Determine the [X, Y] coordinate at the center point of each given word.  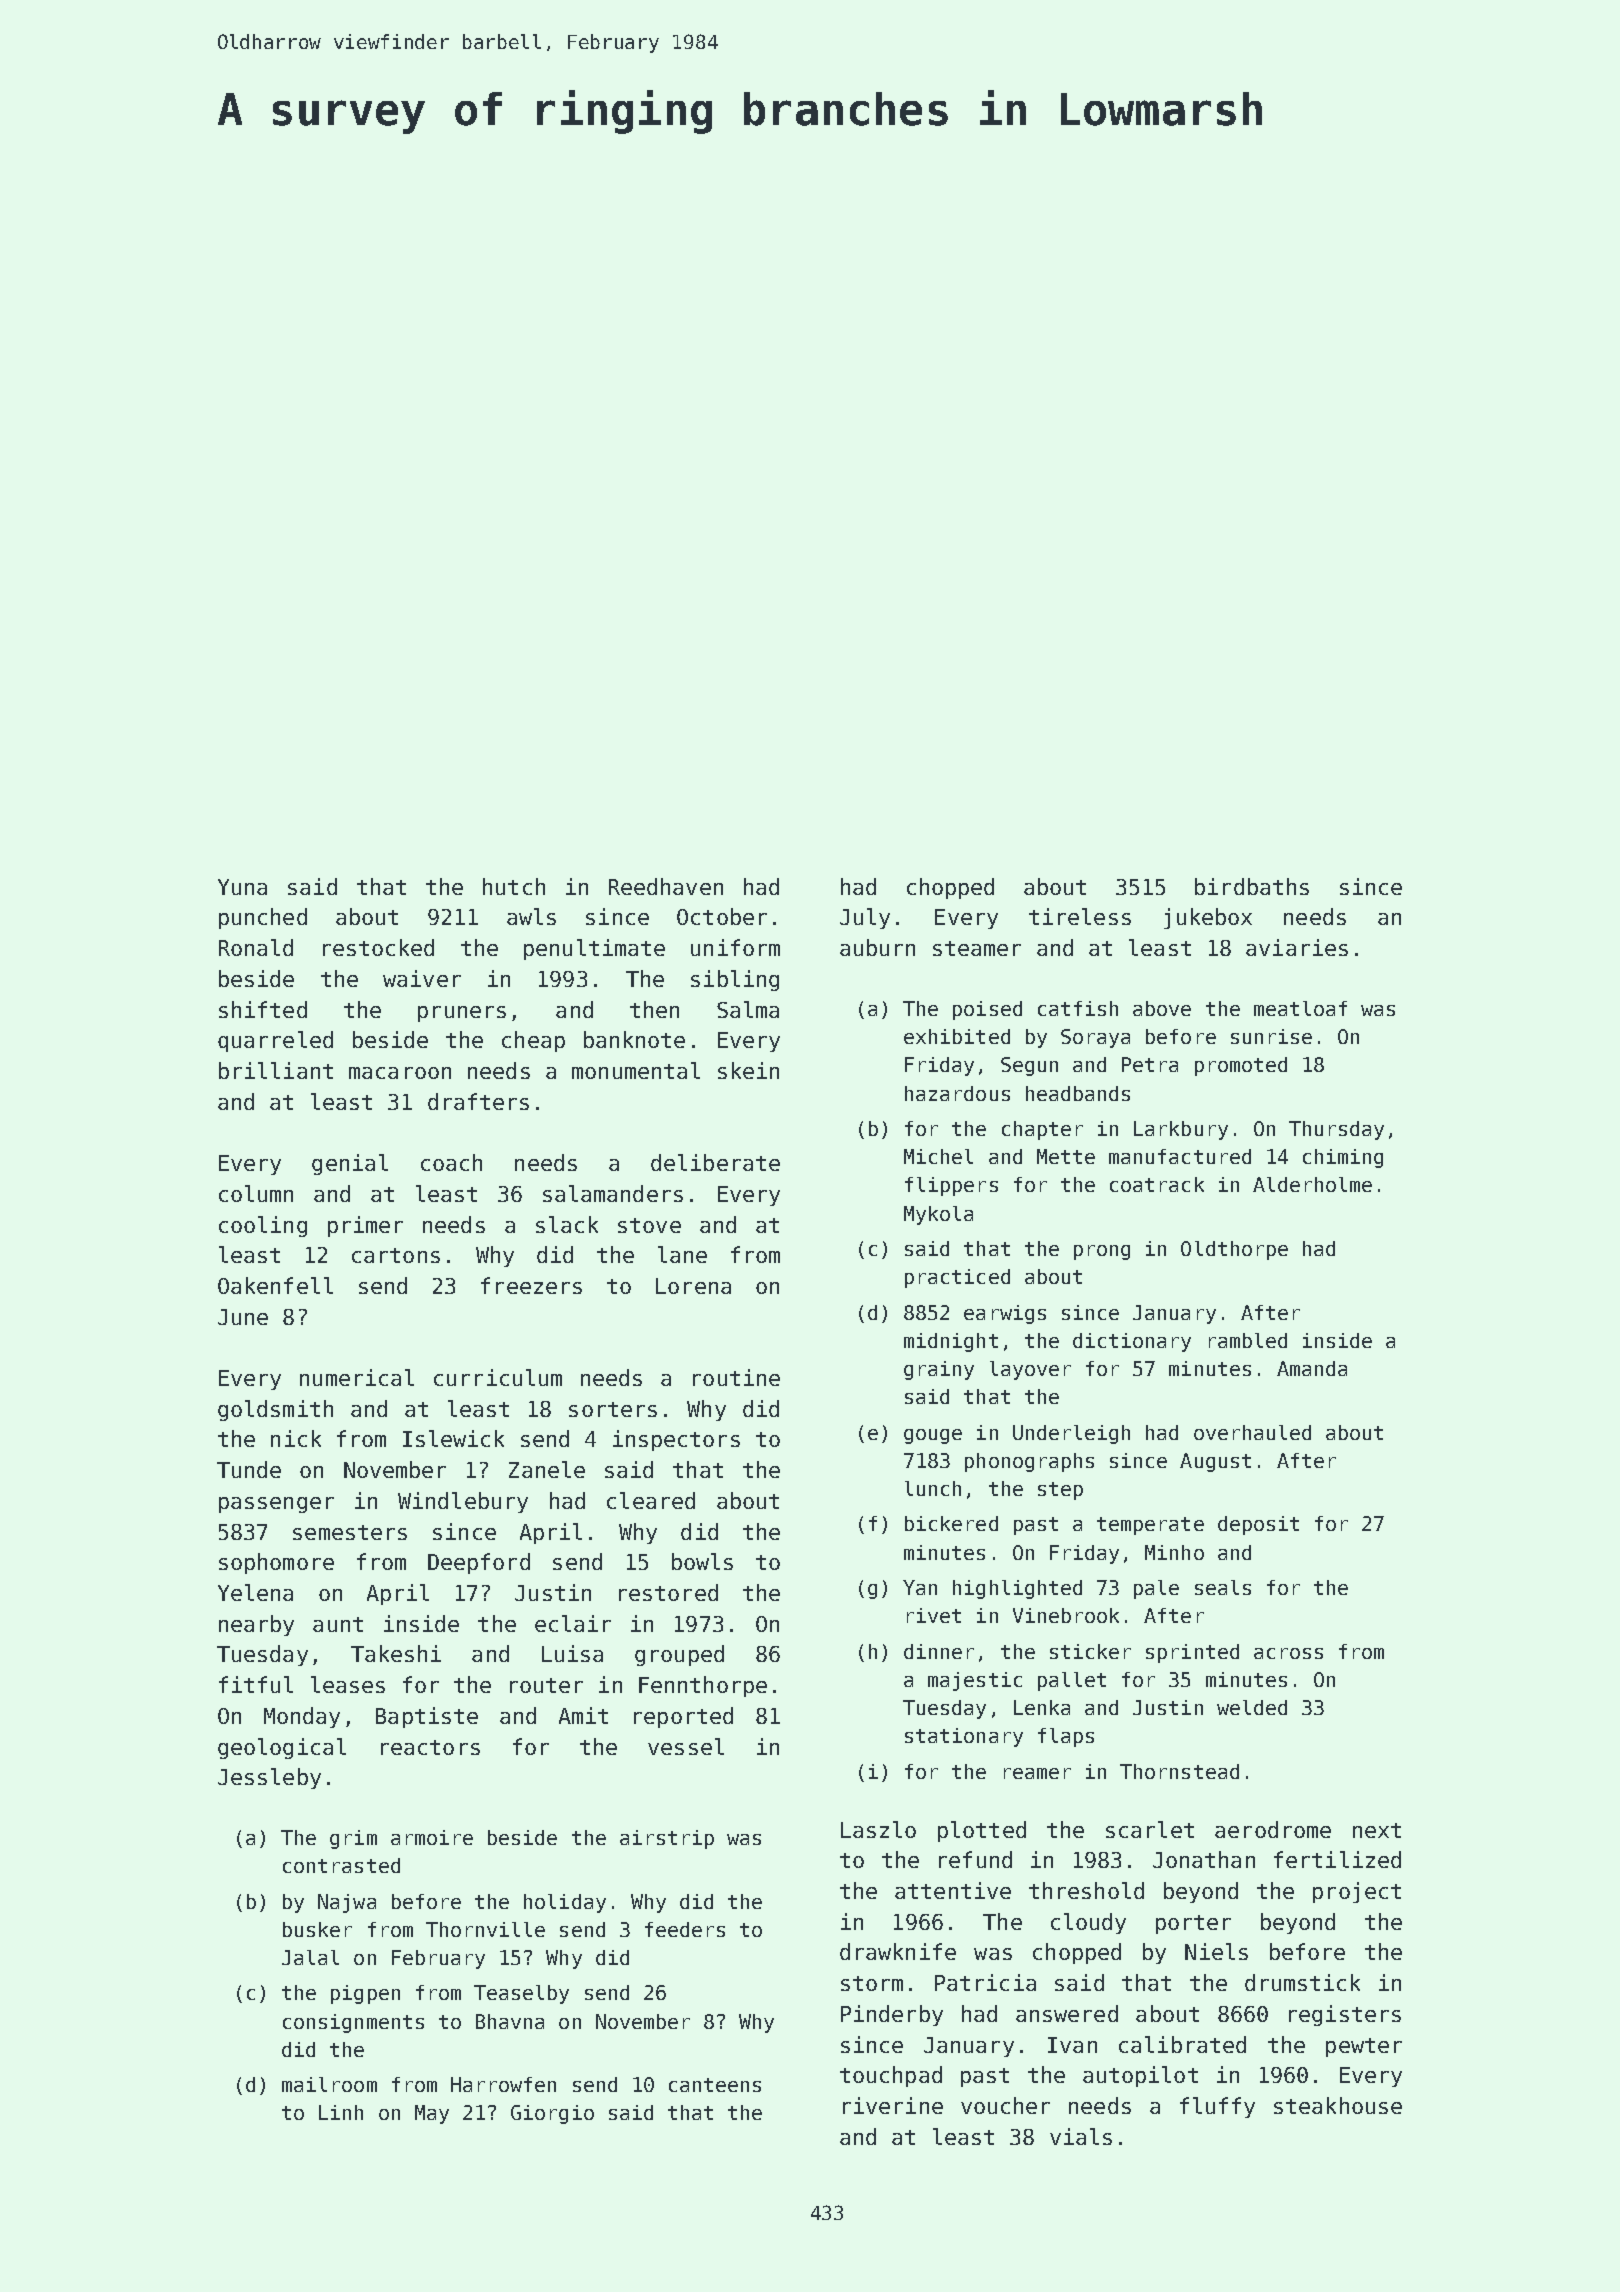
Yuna [242, 887]
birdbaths [1252, 886]
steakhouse [1338, 2105]
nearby [256, 1625]
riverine [893, 2105]
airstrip [667, 1839]
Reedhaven [666, 886]
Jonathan [1204, 1859]
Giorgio [552, 2114]
